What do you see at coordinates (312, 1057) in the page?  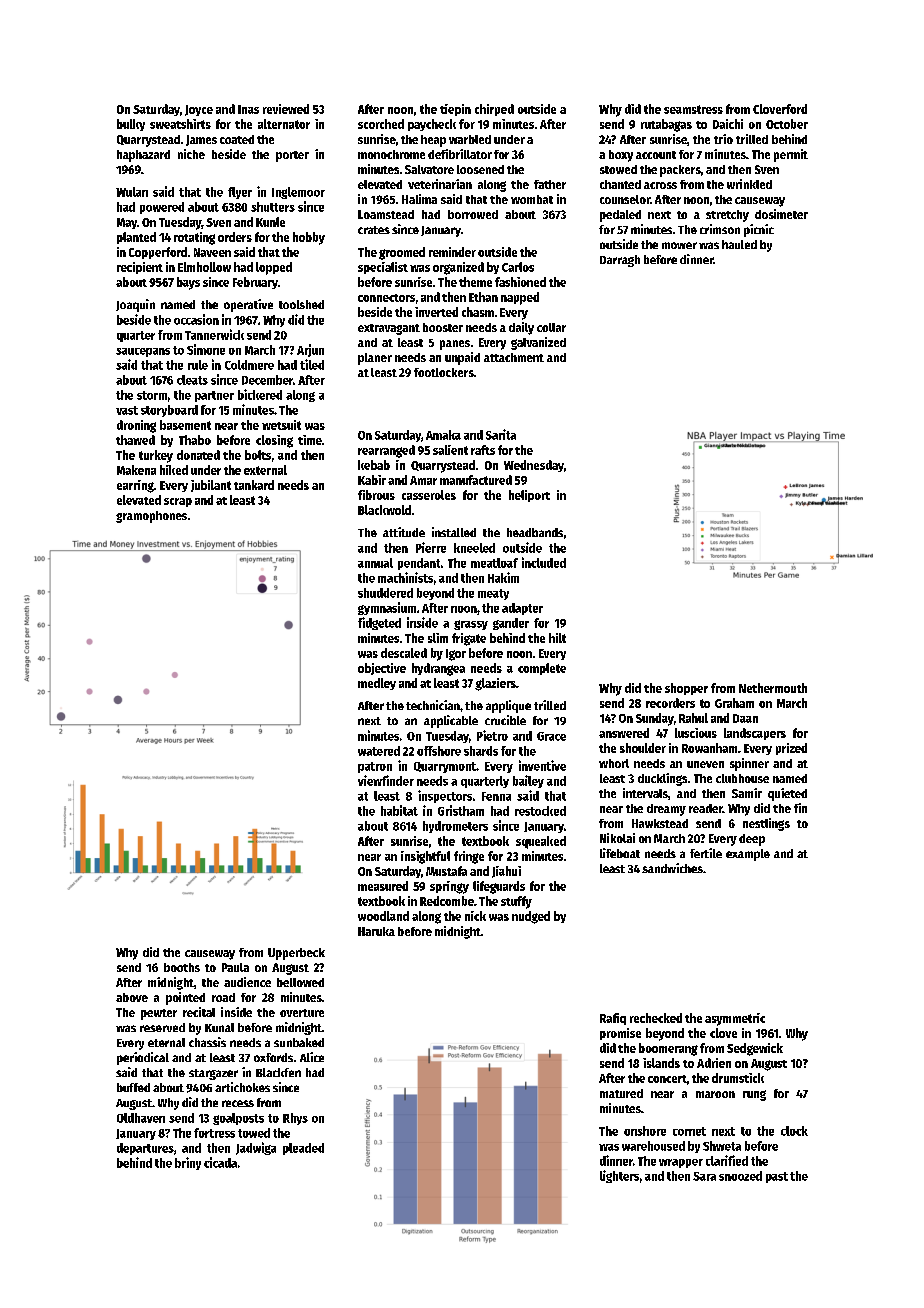 I see `Alice` at bounding box center [312, 1057].
